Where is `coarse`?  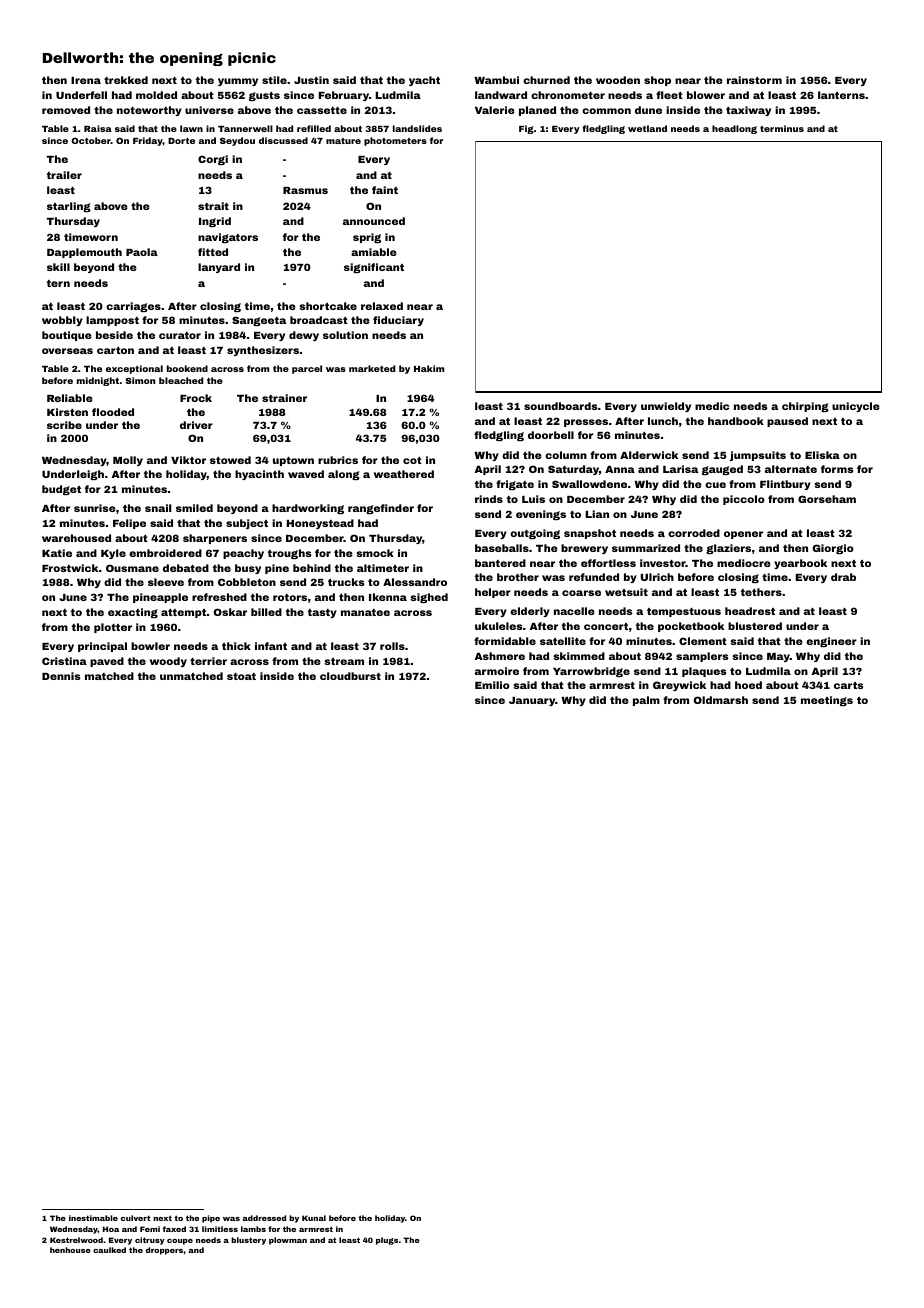
coarse is located at coordinates (581, 593).
